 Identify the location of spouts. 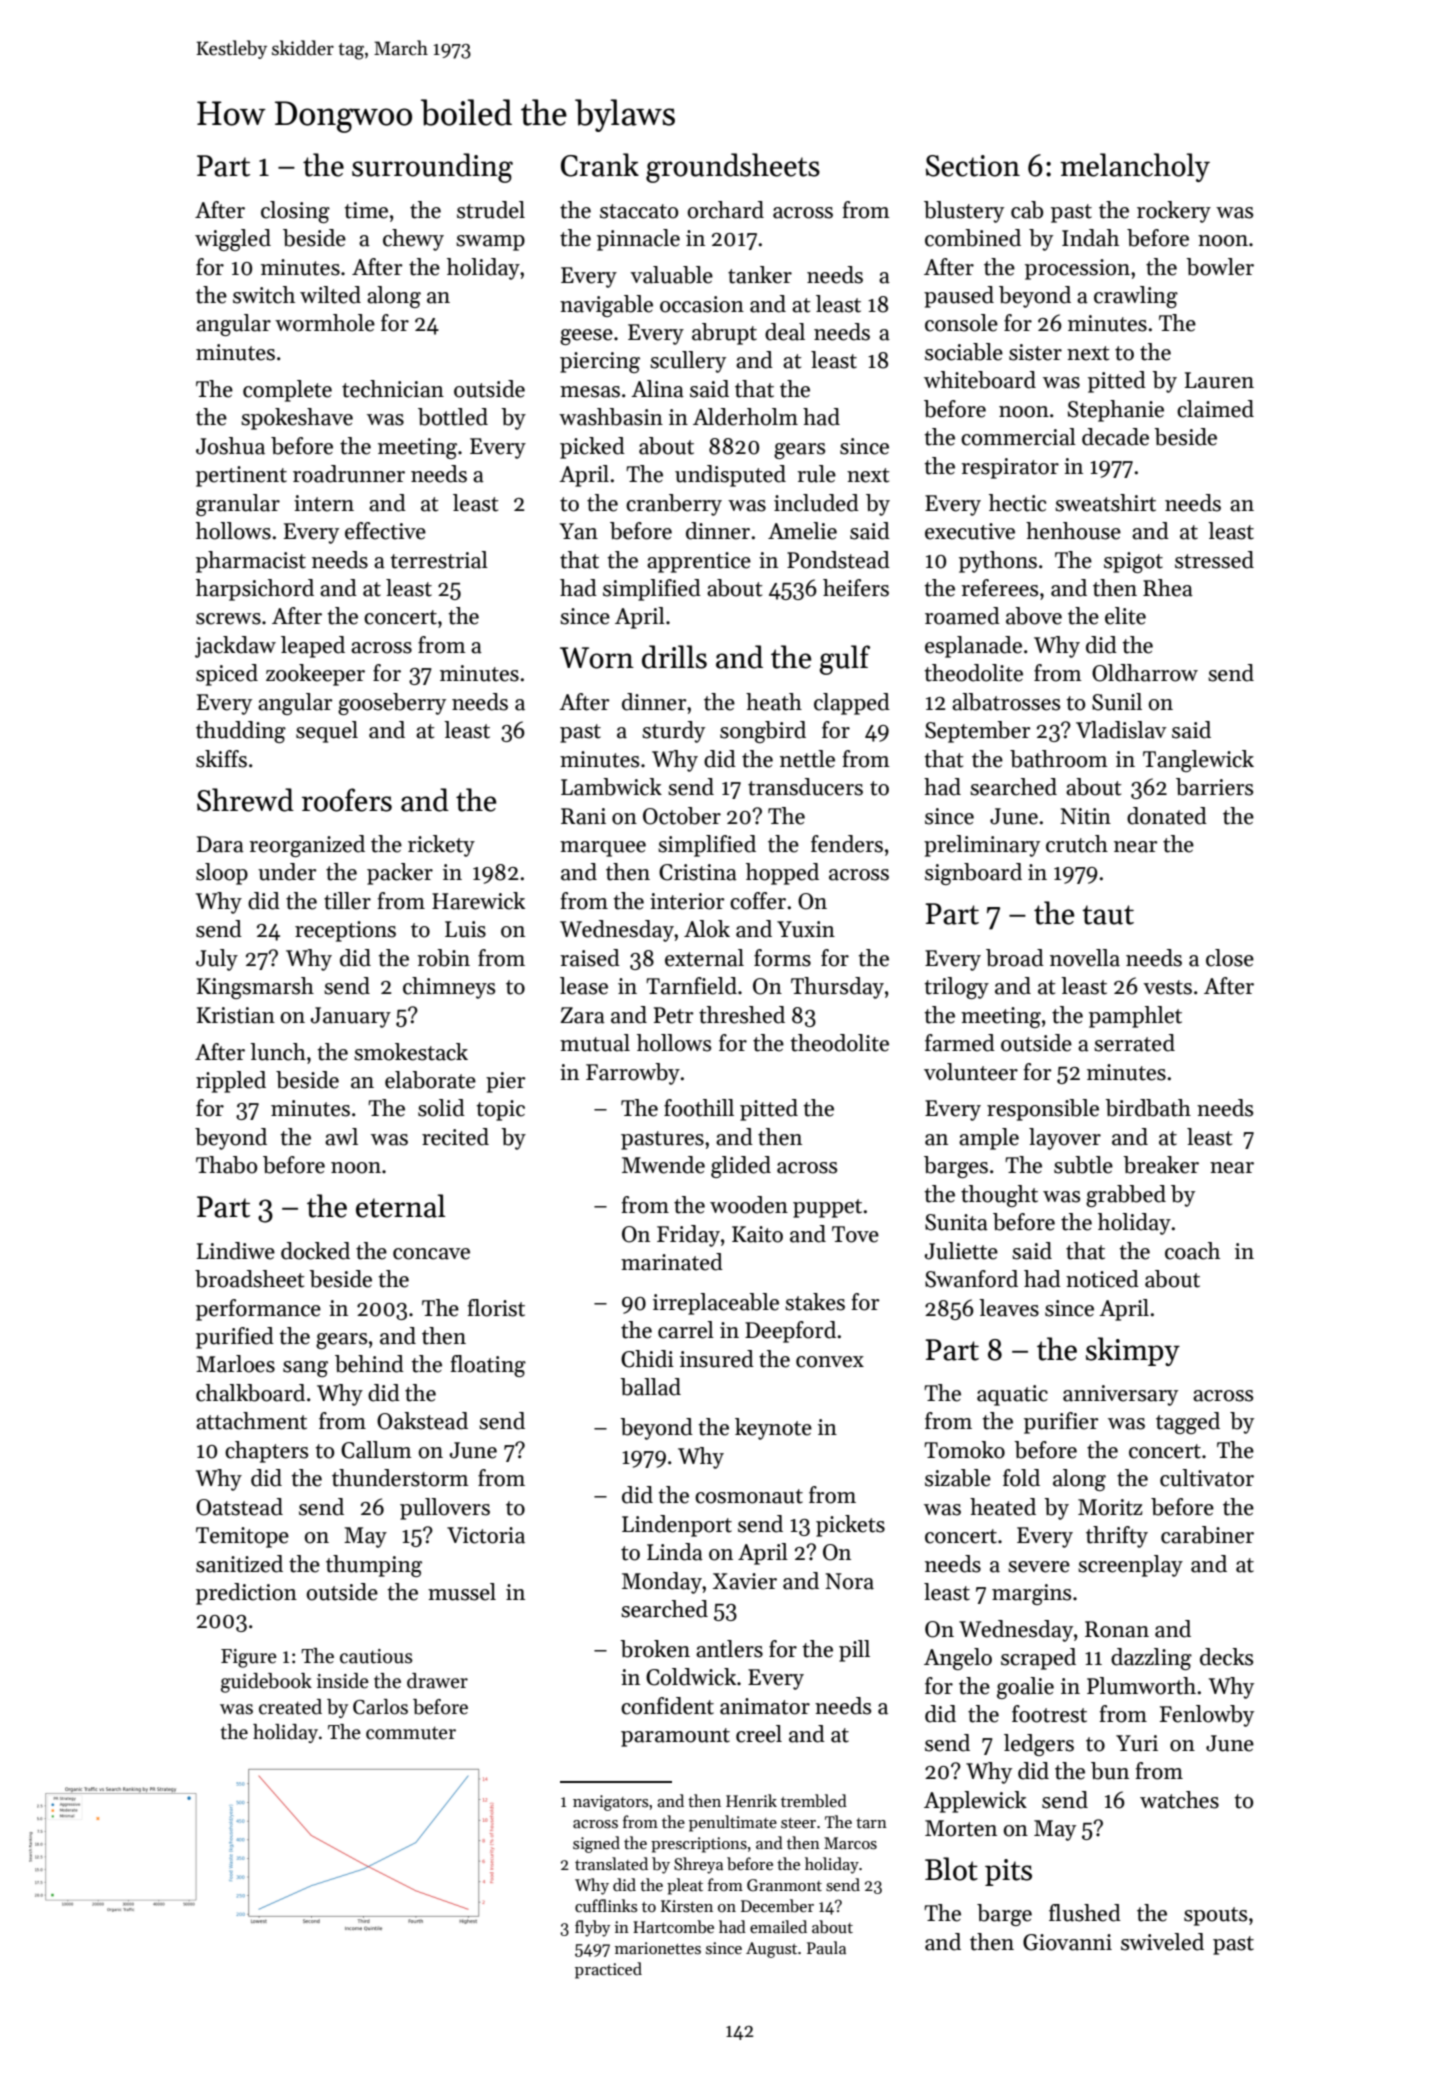
(1215, 1916).
